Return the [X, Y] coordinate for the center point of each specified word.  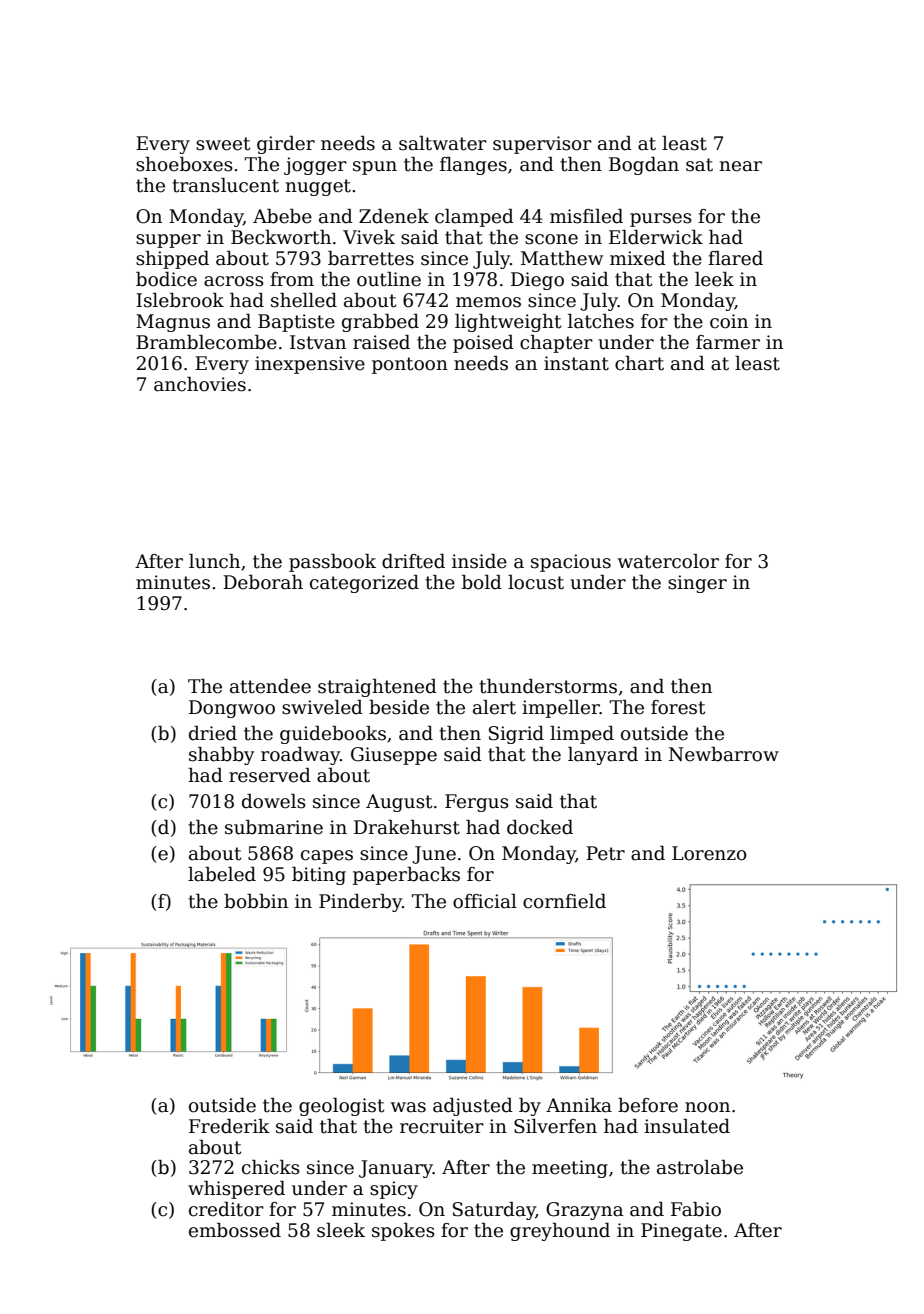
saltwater [443, 143]
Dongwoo [232, 709]
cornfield [564, 901]
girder [286, 145]
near [740, 166]
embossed [235, 1230]
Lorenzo [709, 853]
